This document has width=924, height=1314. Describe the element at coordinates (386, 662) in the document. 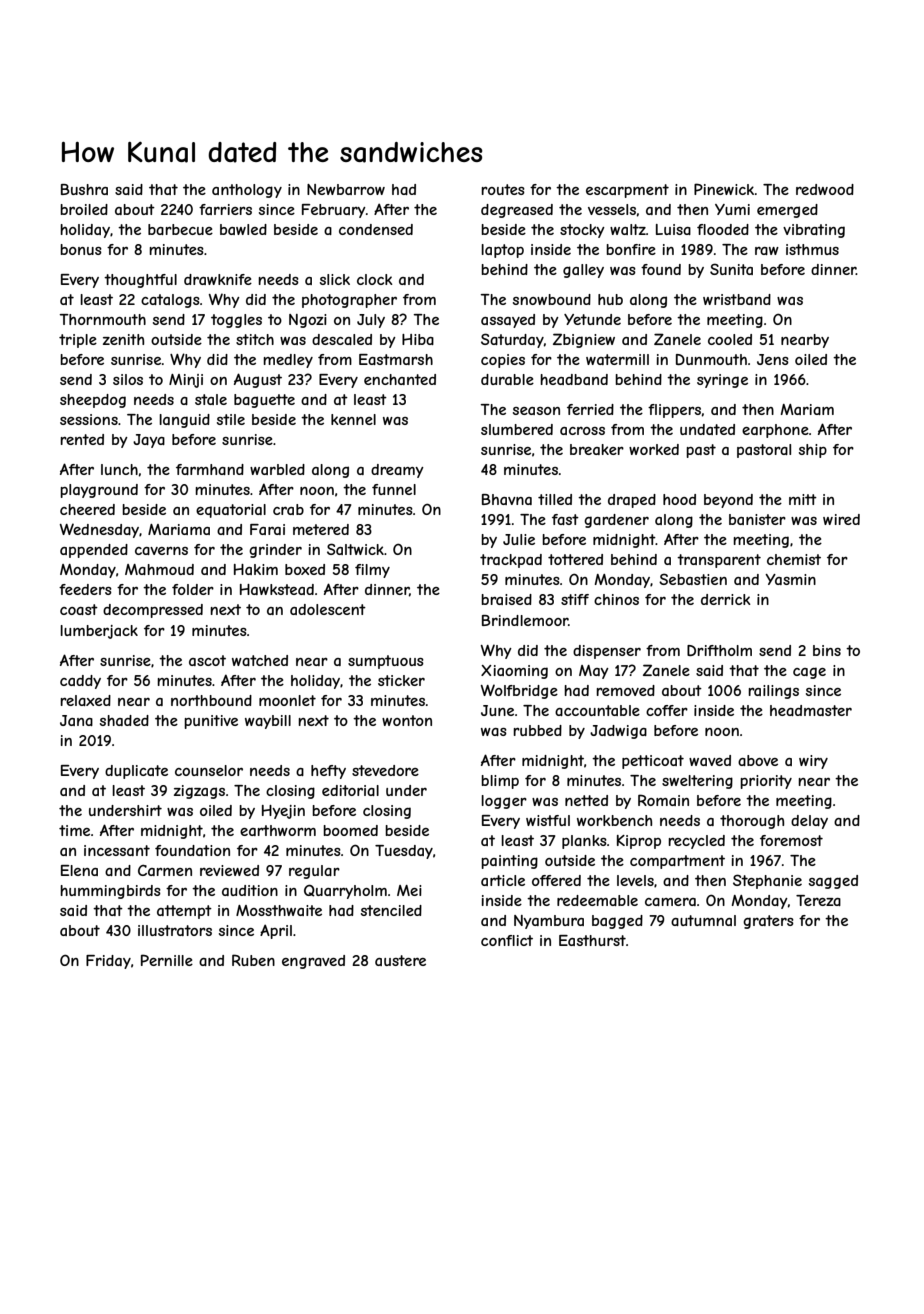

I see `sumptuous` at that location.
